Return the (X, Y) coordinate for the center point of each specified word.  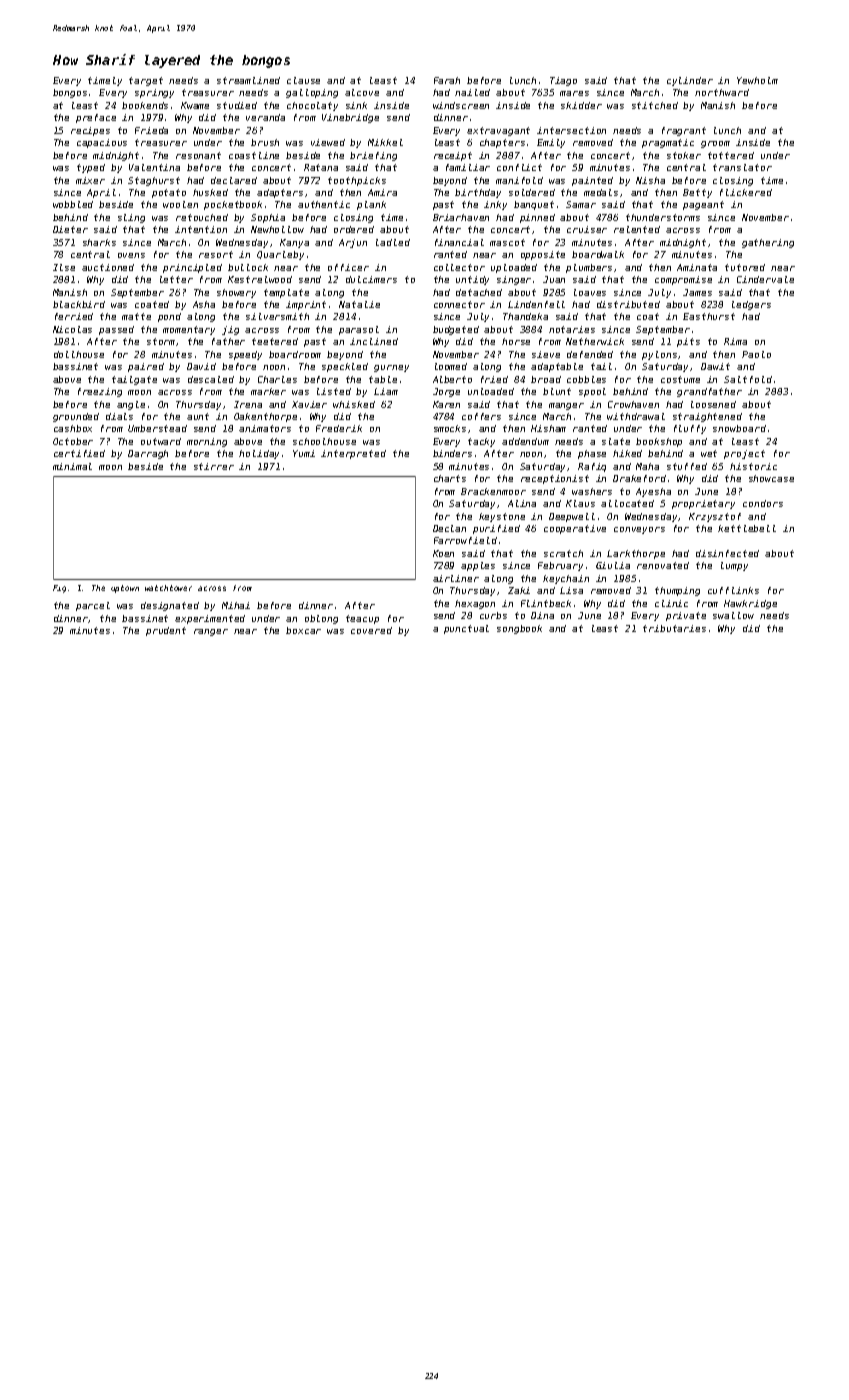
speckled (345, 367)
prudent (166, 631)
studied (237, 105)
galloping (312, 93)
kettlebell (747, 528)
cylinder (690, 81)
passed (116, 330)
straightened (707, 417)
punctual (466, 629)
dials (119, 416)
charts (450, 478)
